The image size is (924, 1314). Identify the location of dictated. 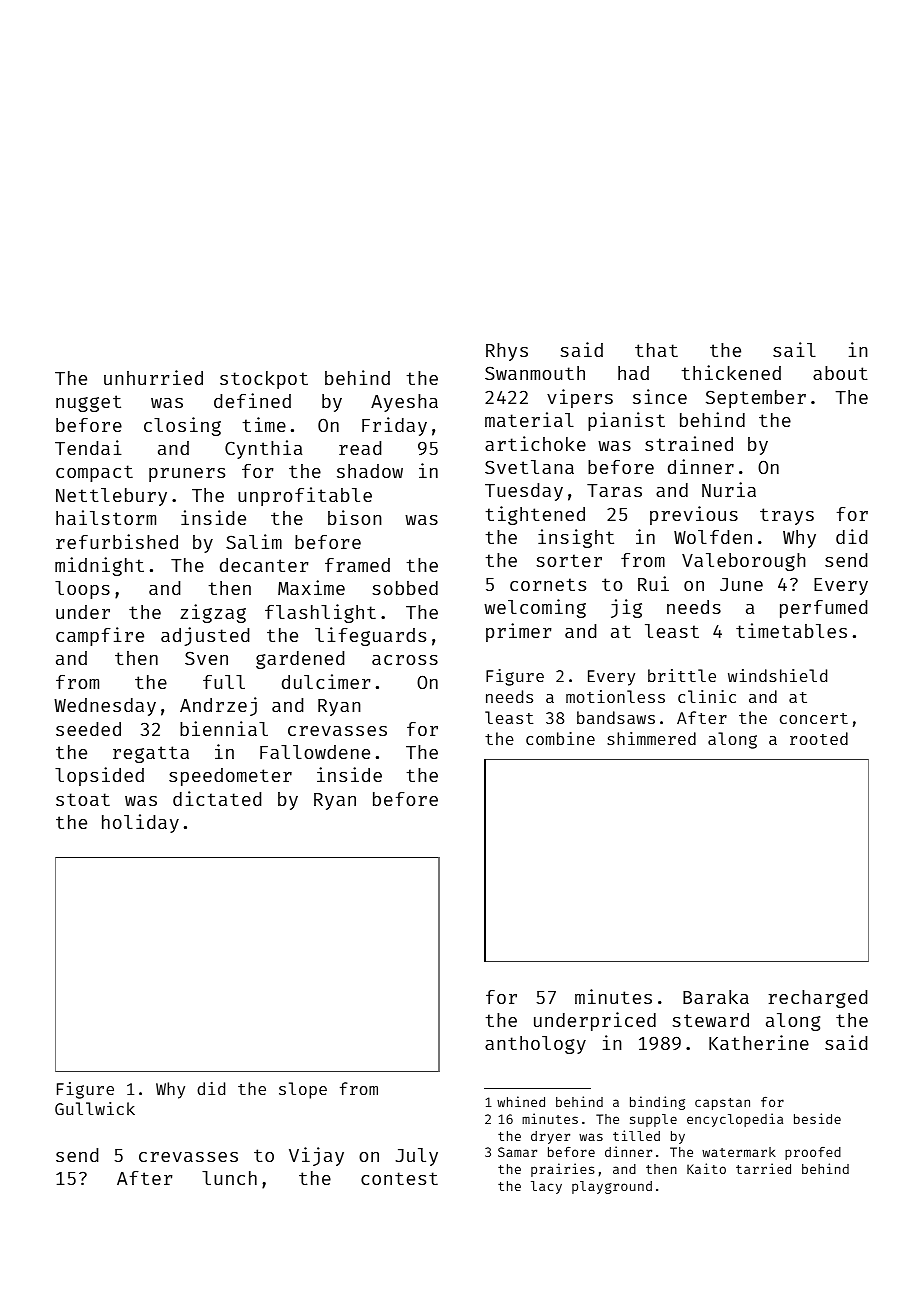
(217, 798).
